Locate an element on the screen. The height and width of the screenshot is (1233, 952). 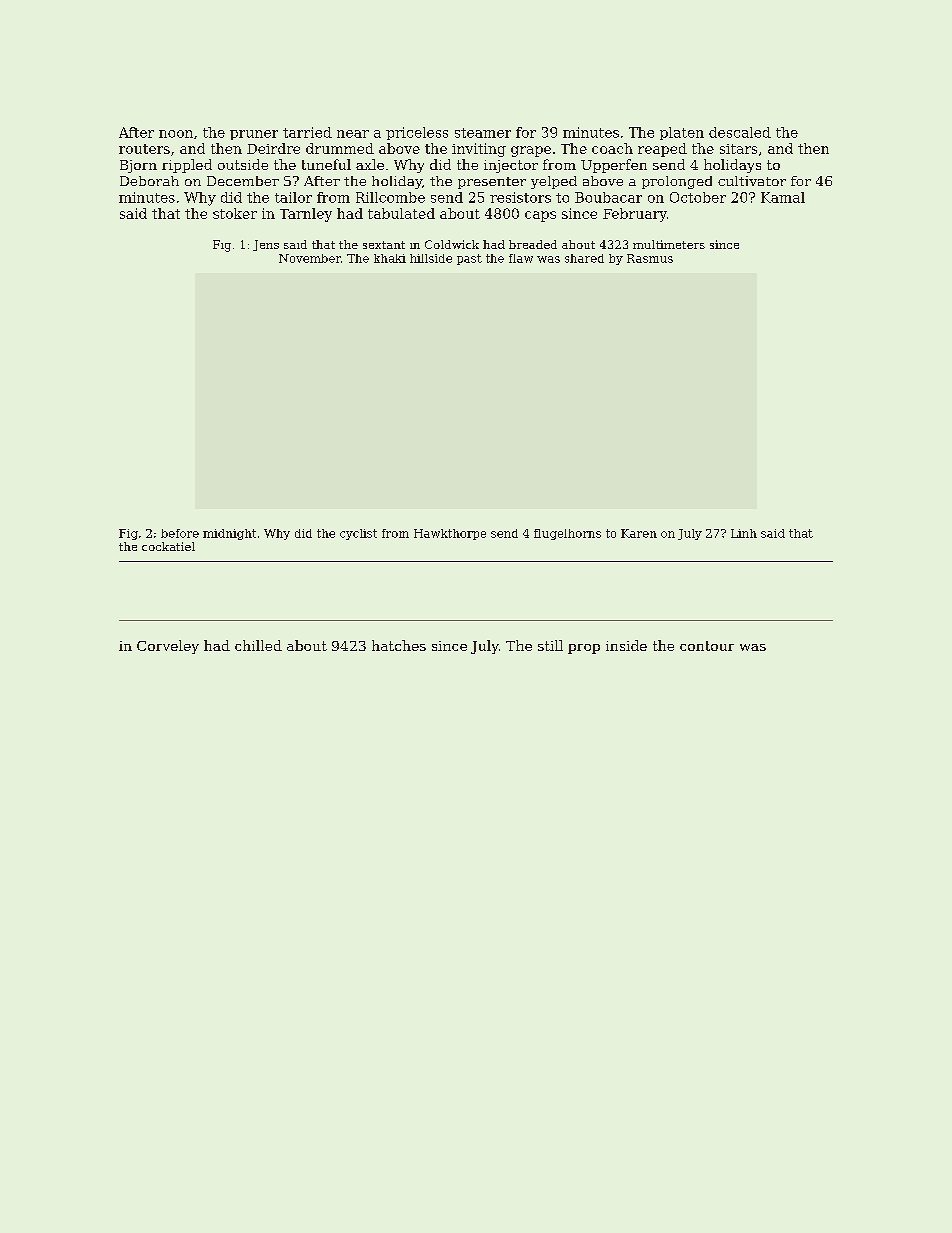
shared is located at coordinates (584, 258).
